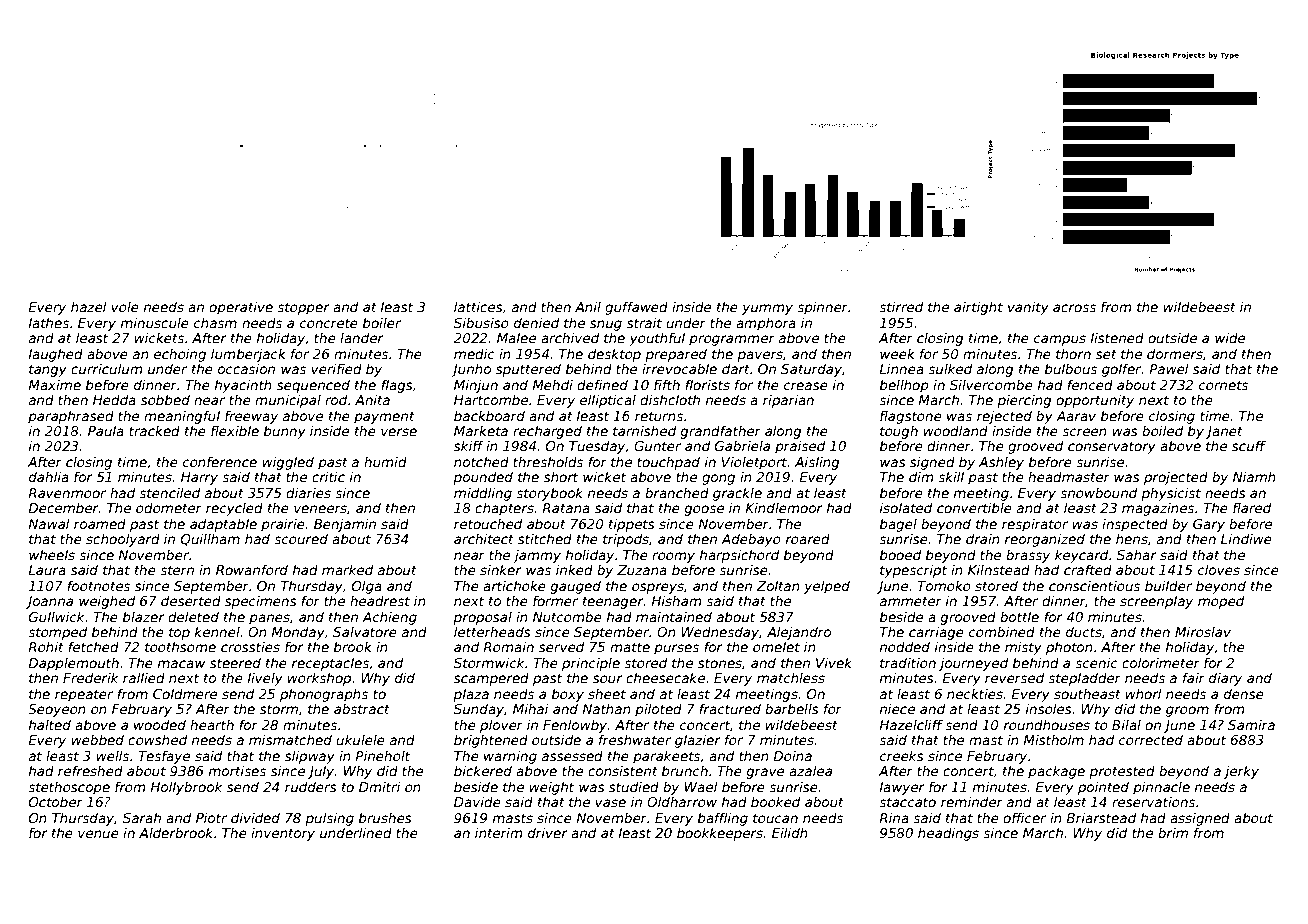 The image size is (1308, 924). What do you see at coordinates (241, 308) in the page?
I see `operative` at bounding box center [241, 308].
